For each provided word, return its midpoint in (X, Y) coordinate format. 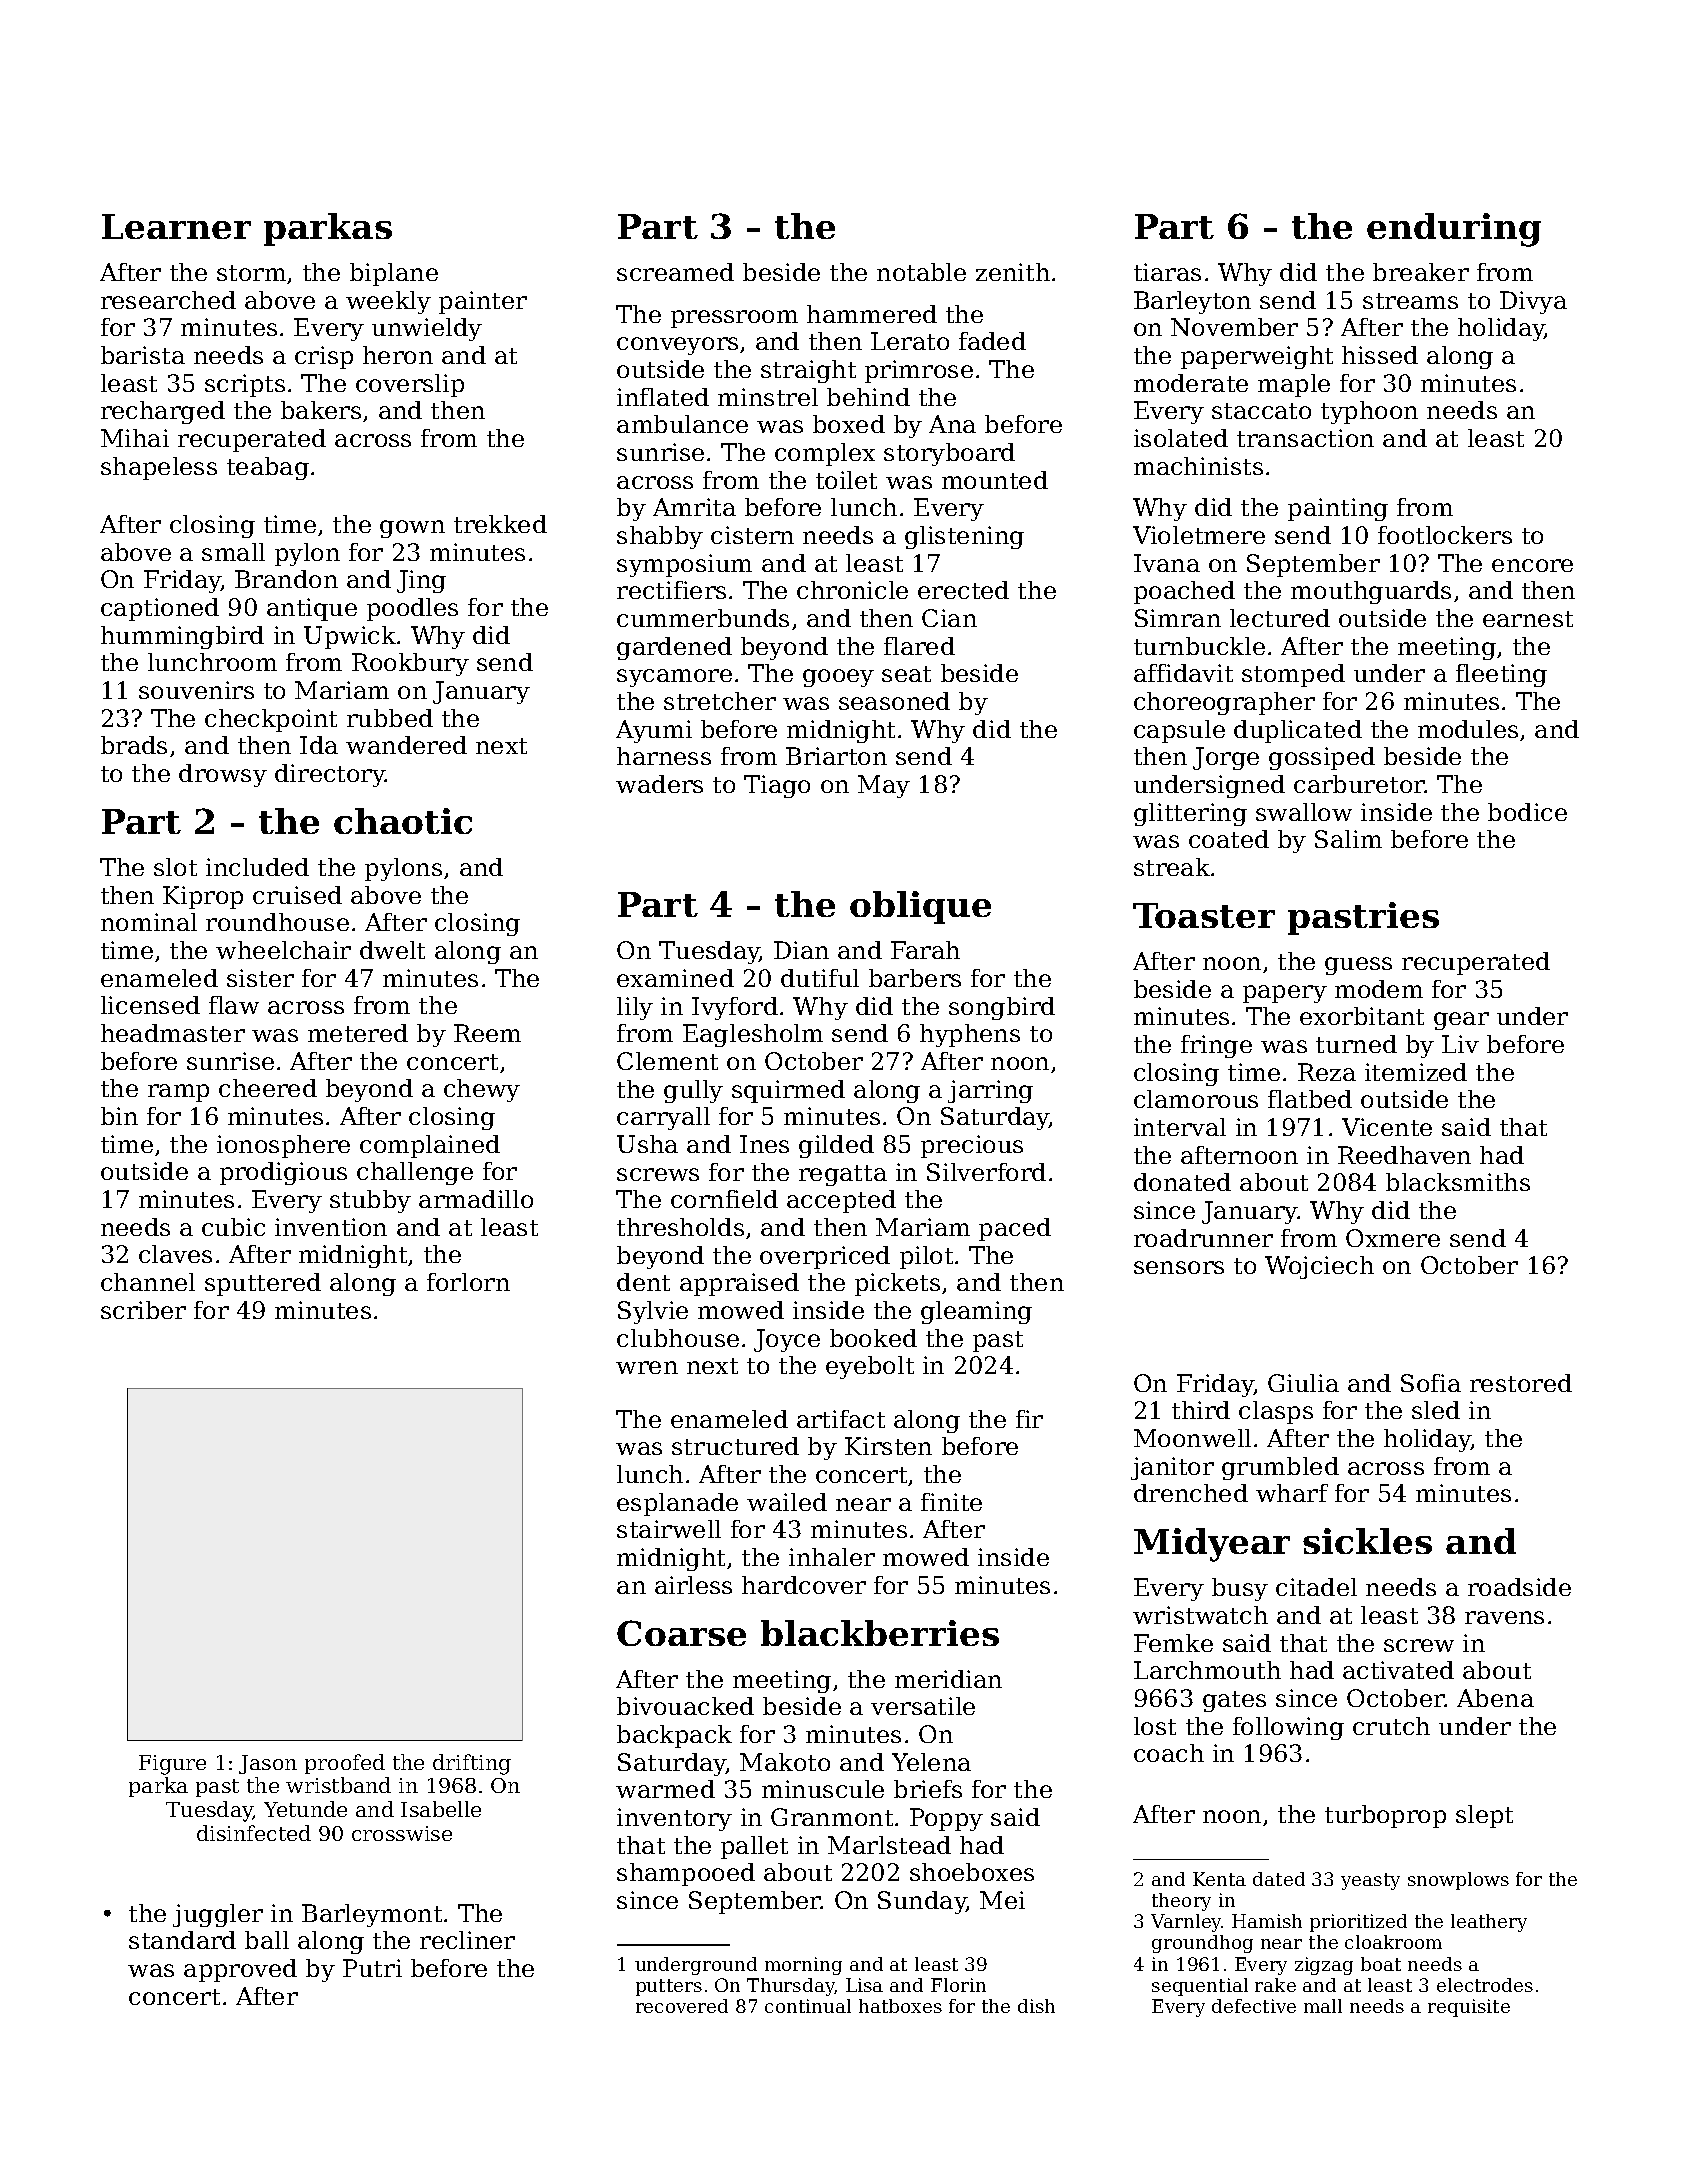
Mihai (135, 438)
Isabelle (441, 1809)
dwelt (392, 950)
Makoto (785, 1762)
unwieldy (427, 329)
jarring (990, 1091)
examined (675, 978)
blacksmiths (1458, 1182)
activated (1398, 1670)
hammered (872, 314)
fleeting (1501, 675)
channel (148, 1282)
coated (1229, 839)
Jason (268, 1764)
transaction (1305, 438)
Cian (949, 618)
